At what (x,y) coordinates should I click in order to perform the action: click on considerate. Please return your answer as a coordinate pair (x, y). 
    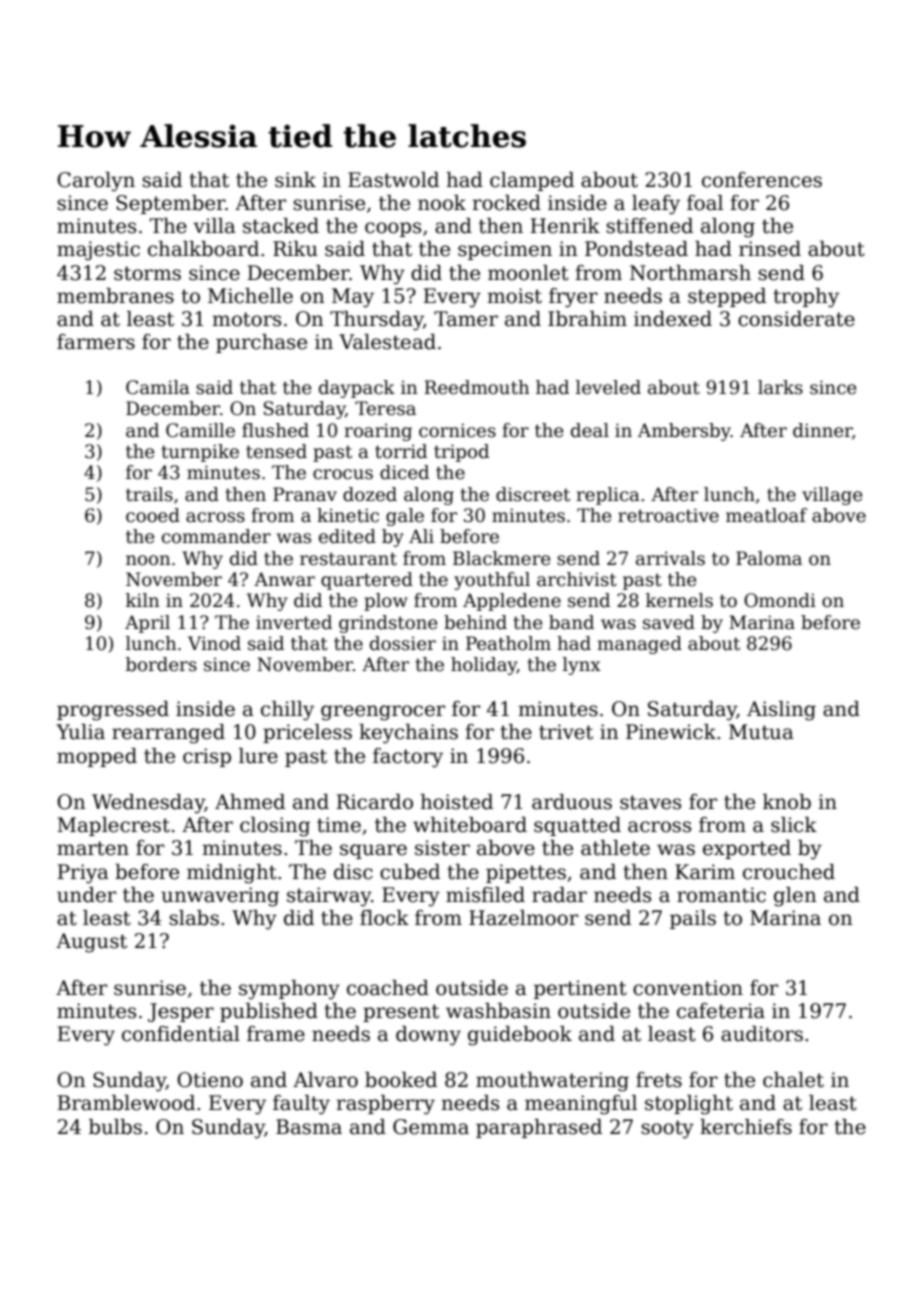
    Looking at the image, I should click on (796, 319).
